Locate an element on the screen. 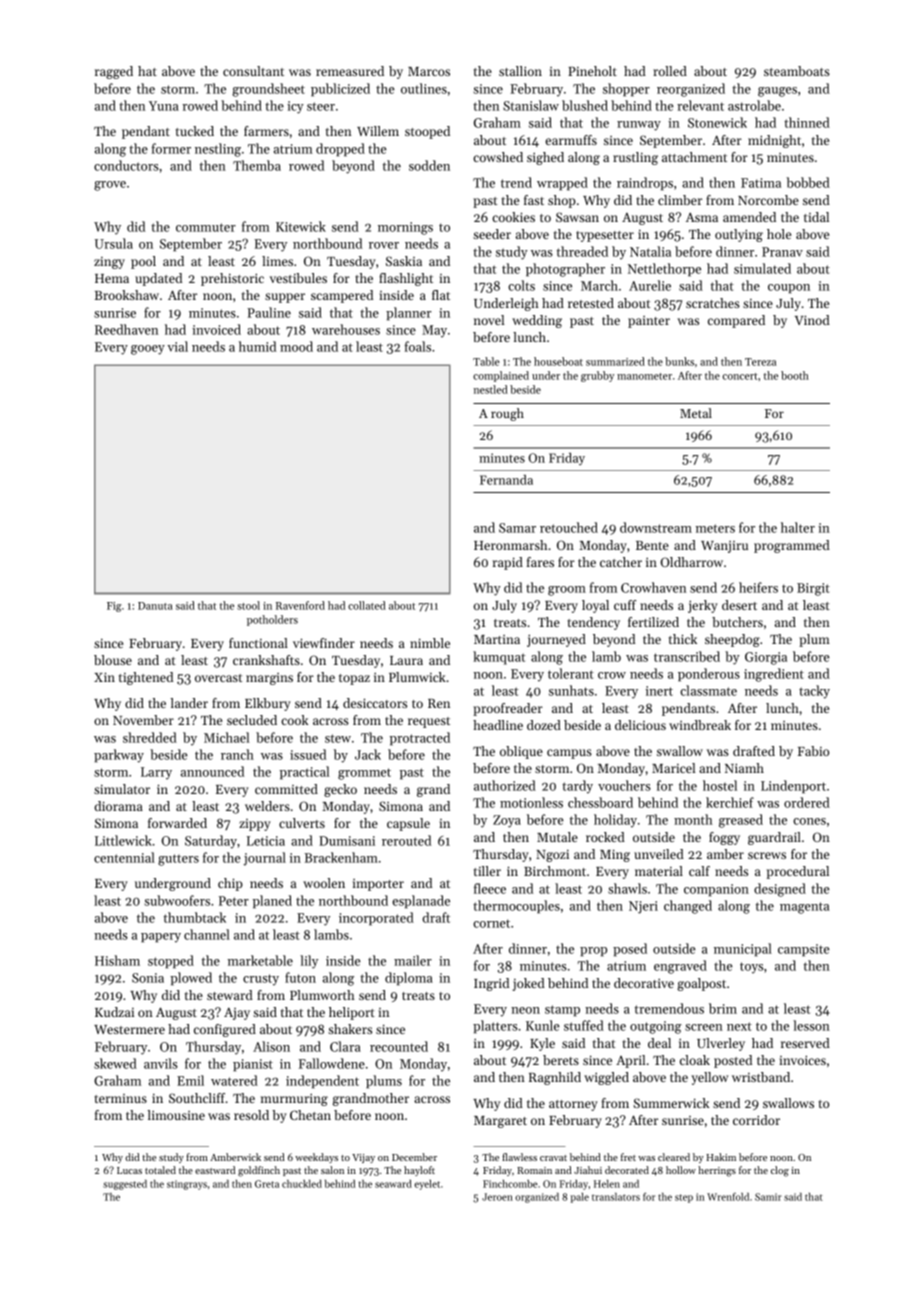 The image size is (924, 1308). bunks is located at coordinates (679, 361).
